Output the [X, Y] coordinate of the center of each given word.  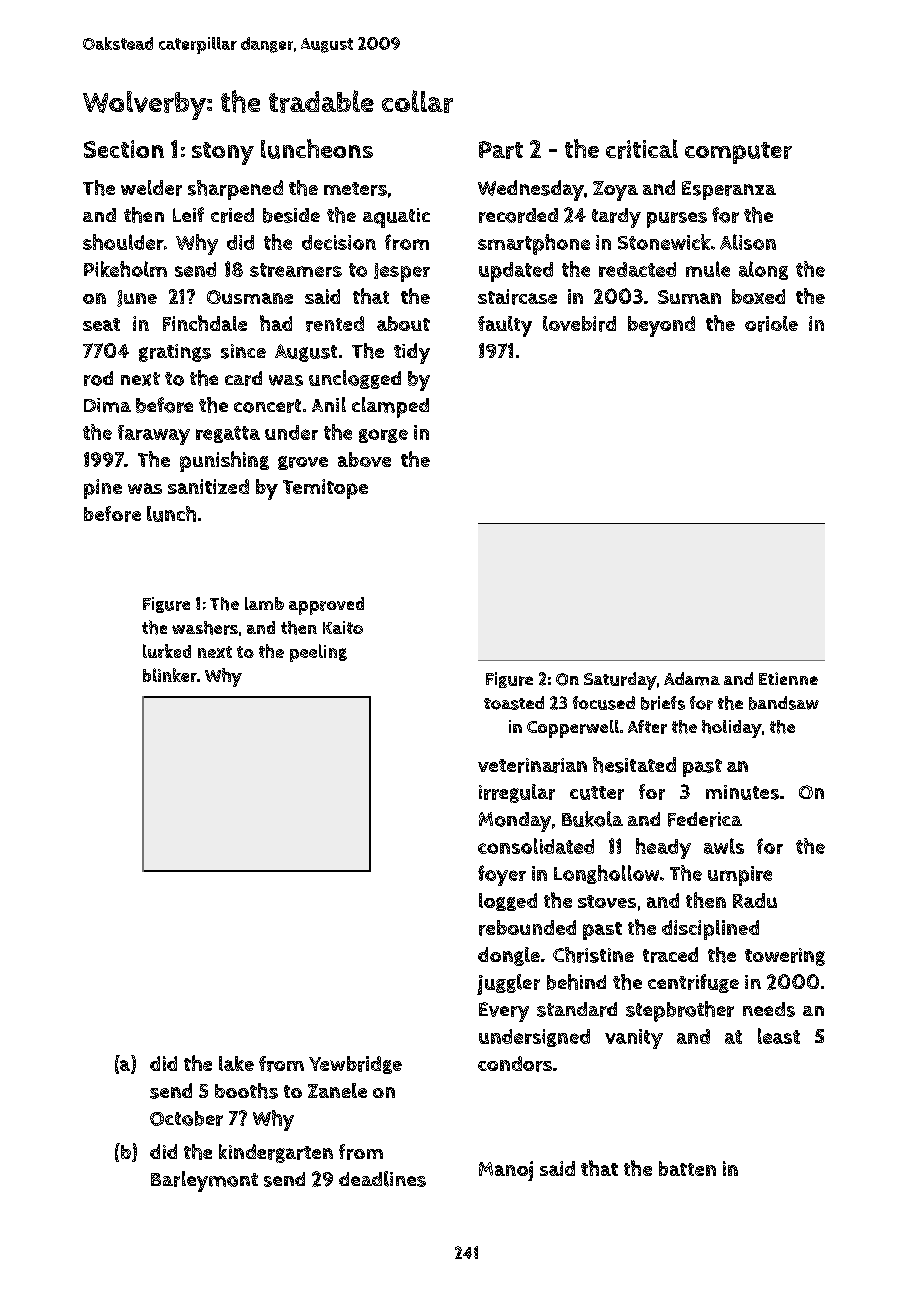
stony [223, 153]
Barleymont [204, 1181]
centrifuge [693, 983]
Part [501, 150]
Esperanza [729, 190]
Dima [107, 405]
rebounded [527, 928]
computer [738, 153]
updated [516, 272]
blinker [170, 675]
